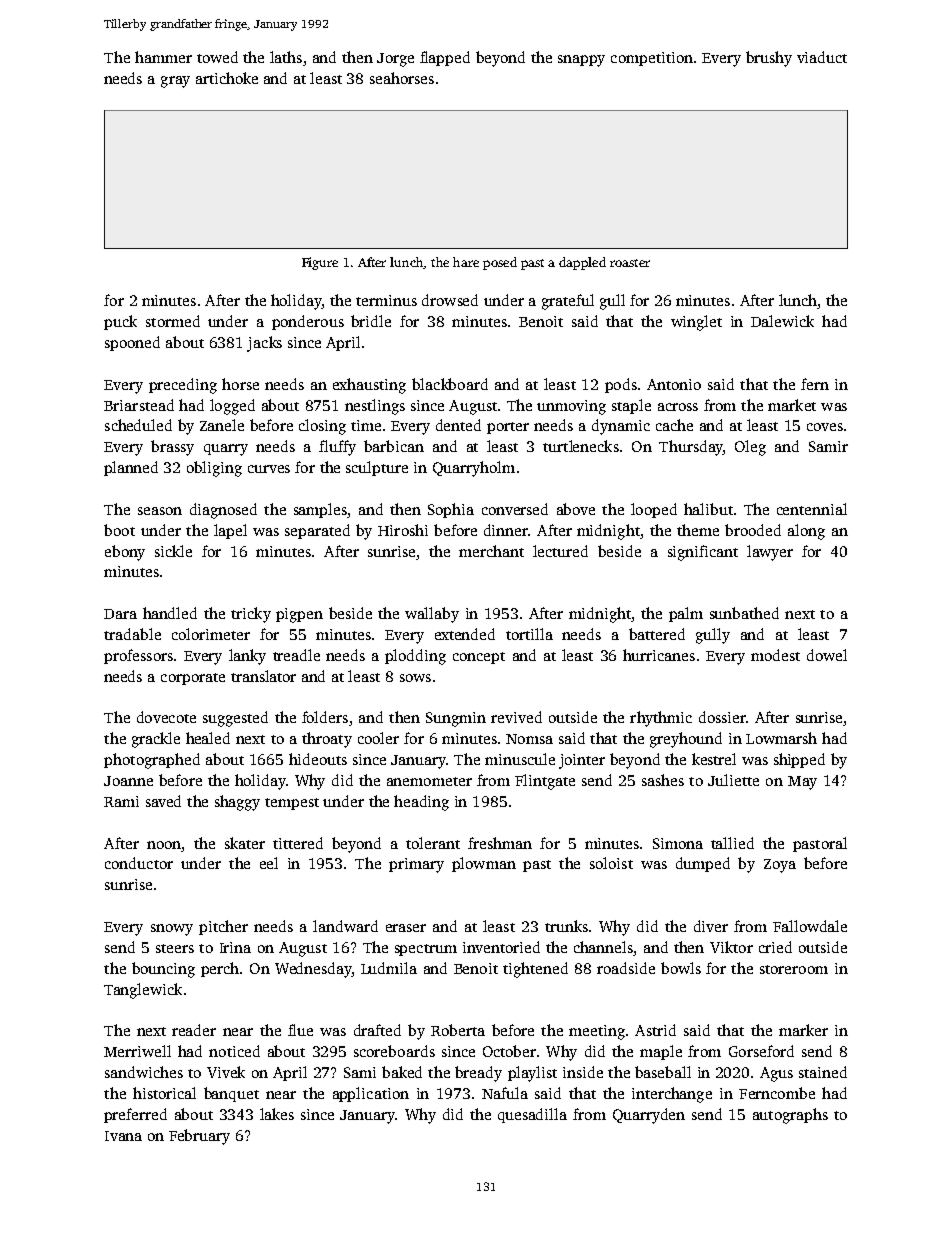 Image resolution: width=952 pixels, height=1233 pixels. Describe the element at coordinates (172, 448) in the page. I see `brassy` at that location.
